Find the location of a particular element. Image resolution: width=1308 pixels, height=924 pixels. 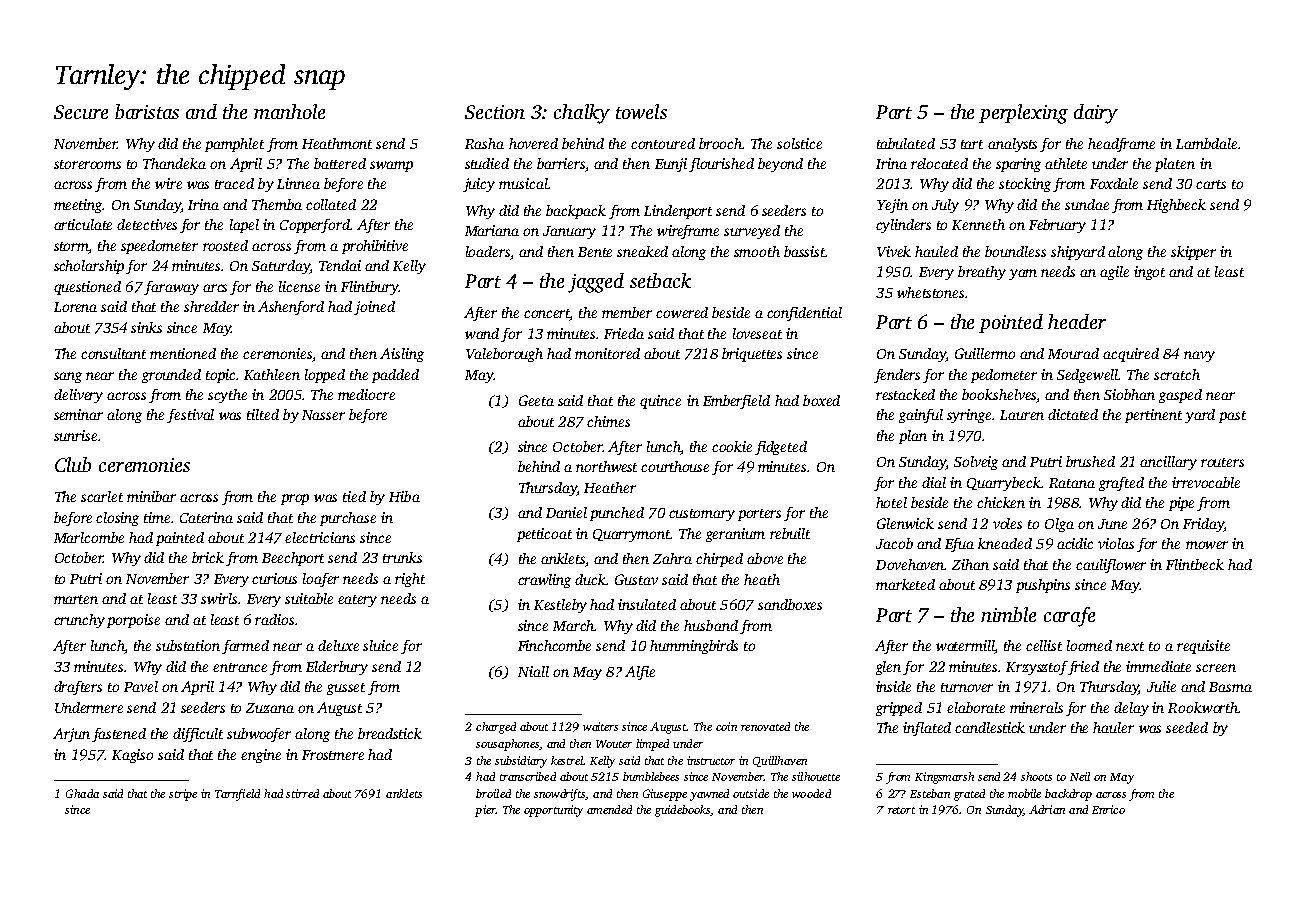

concert is located at coordinates (547, 315).
